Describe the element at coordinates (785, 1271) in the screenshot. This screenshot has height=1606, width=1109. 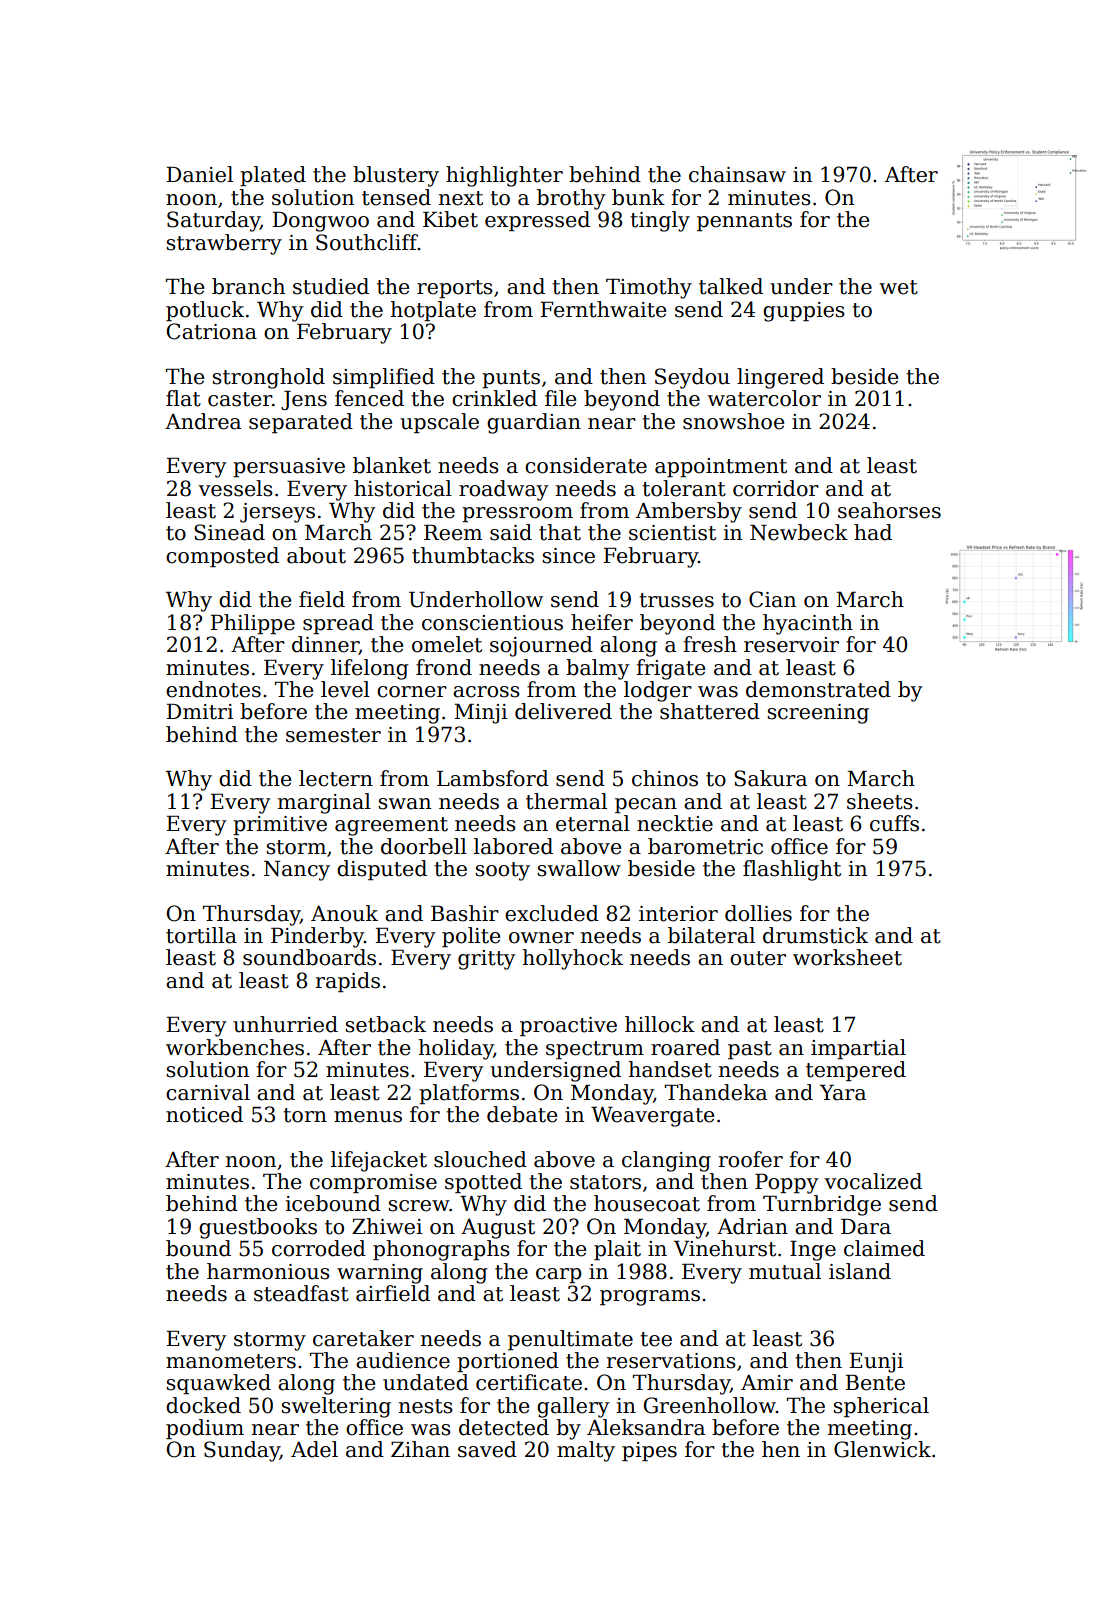
I see `mutual` at that location.
